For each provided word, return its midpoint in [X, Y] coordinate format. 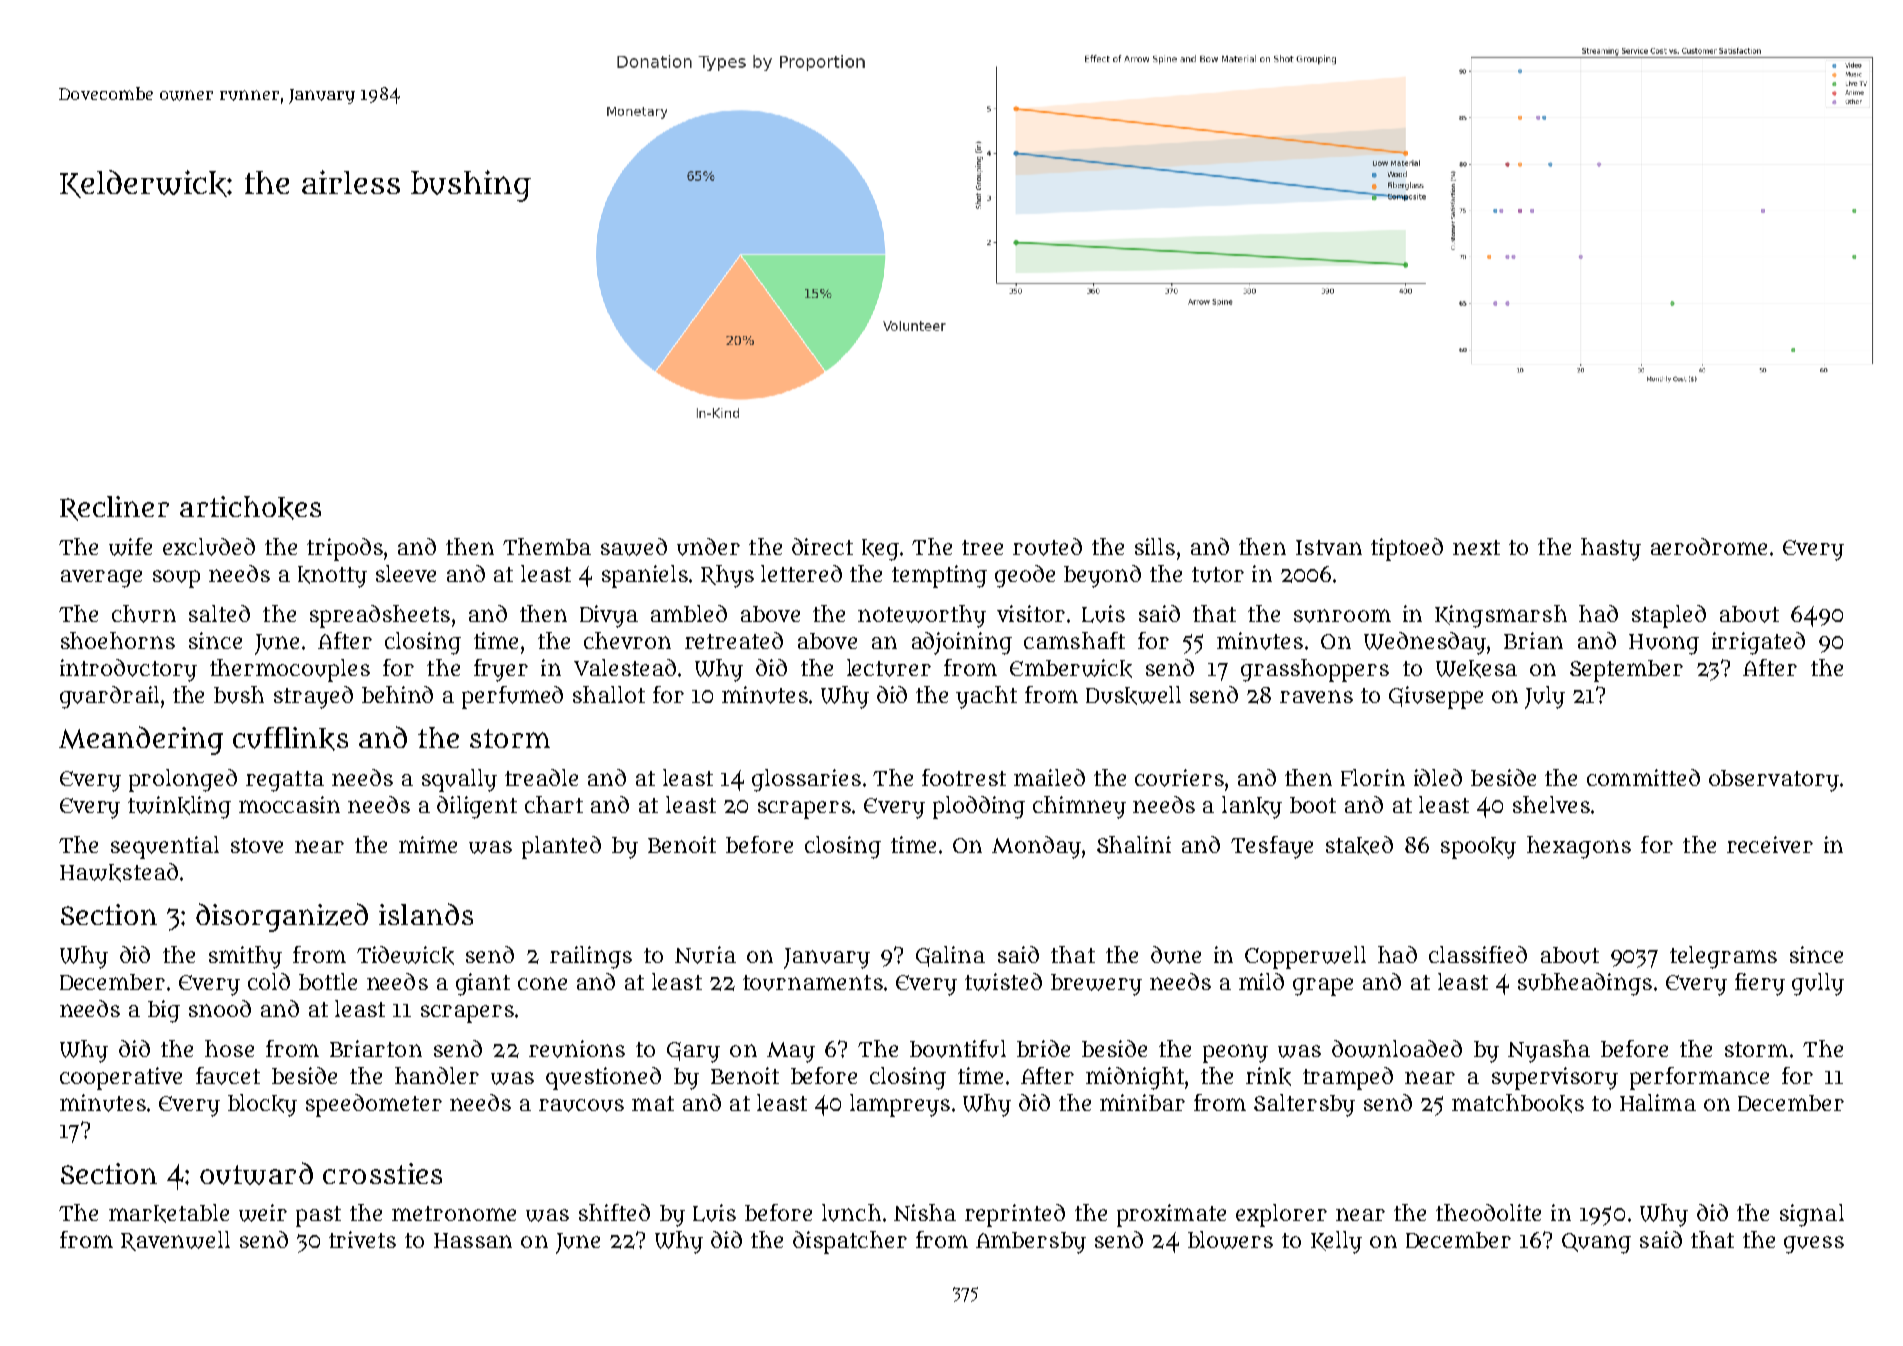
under [708, 547]
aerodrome [1709, 546]
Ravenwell [175, 1241]
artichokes [250, 508]
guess [1814, 1245]
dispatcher [850, 1242]
